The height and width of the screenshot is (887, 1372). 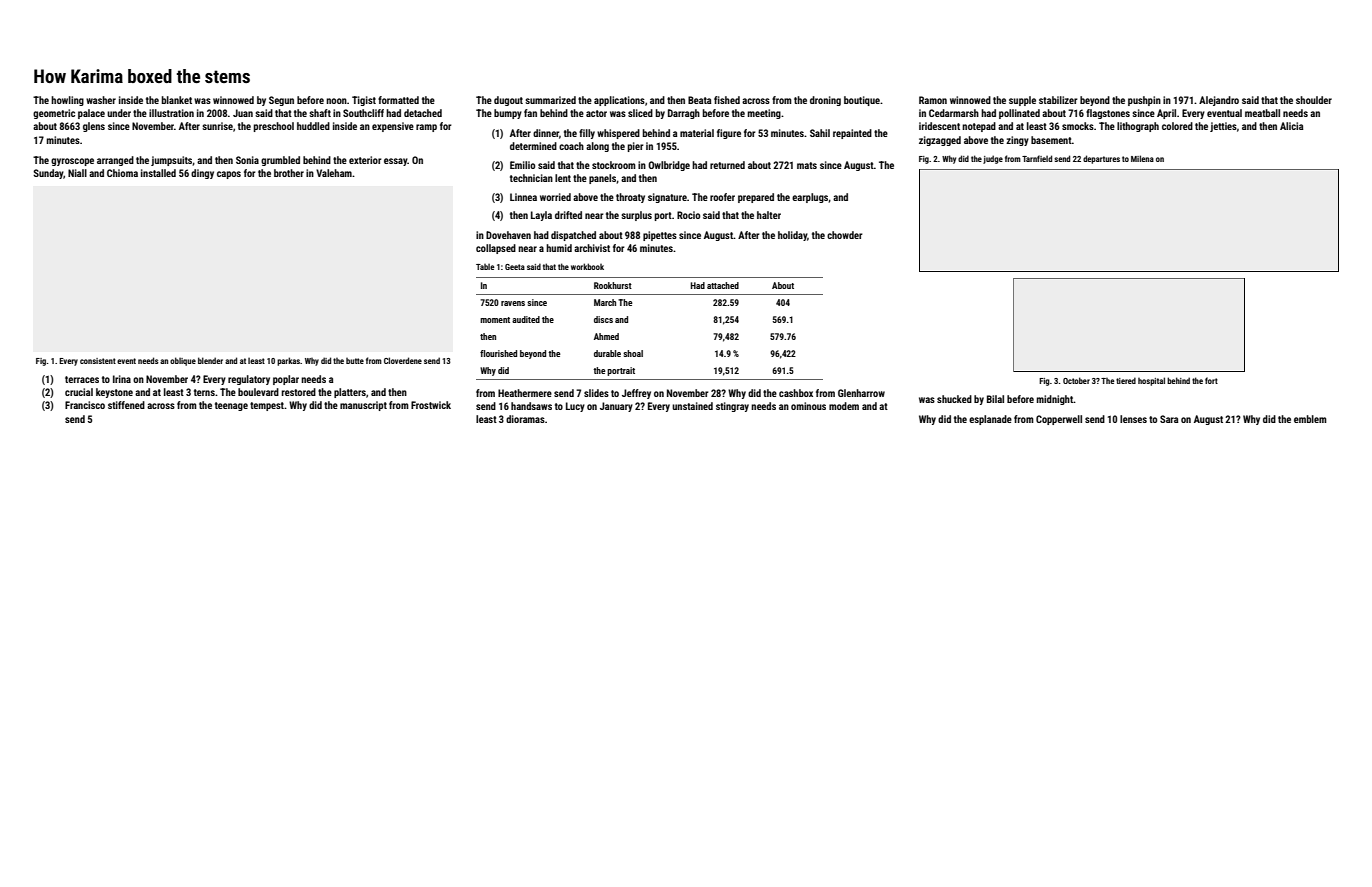 What do you see at coordinates (485, 266) in the screenshot?
I see `Table` at bounding box center [485, 266].
